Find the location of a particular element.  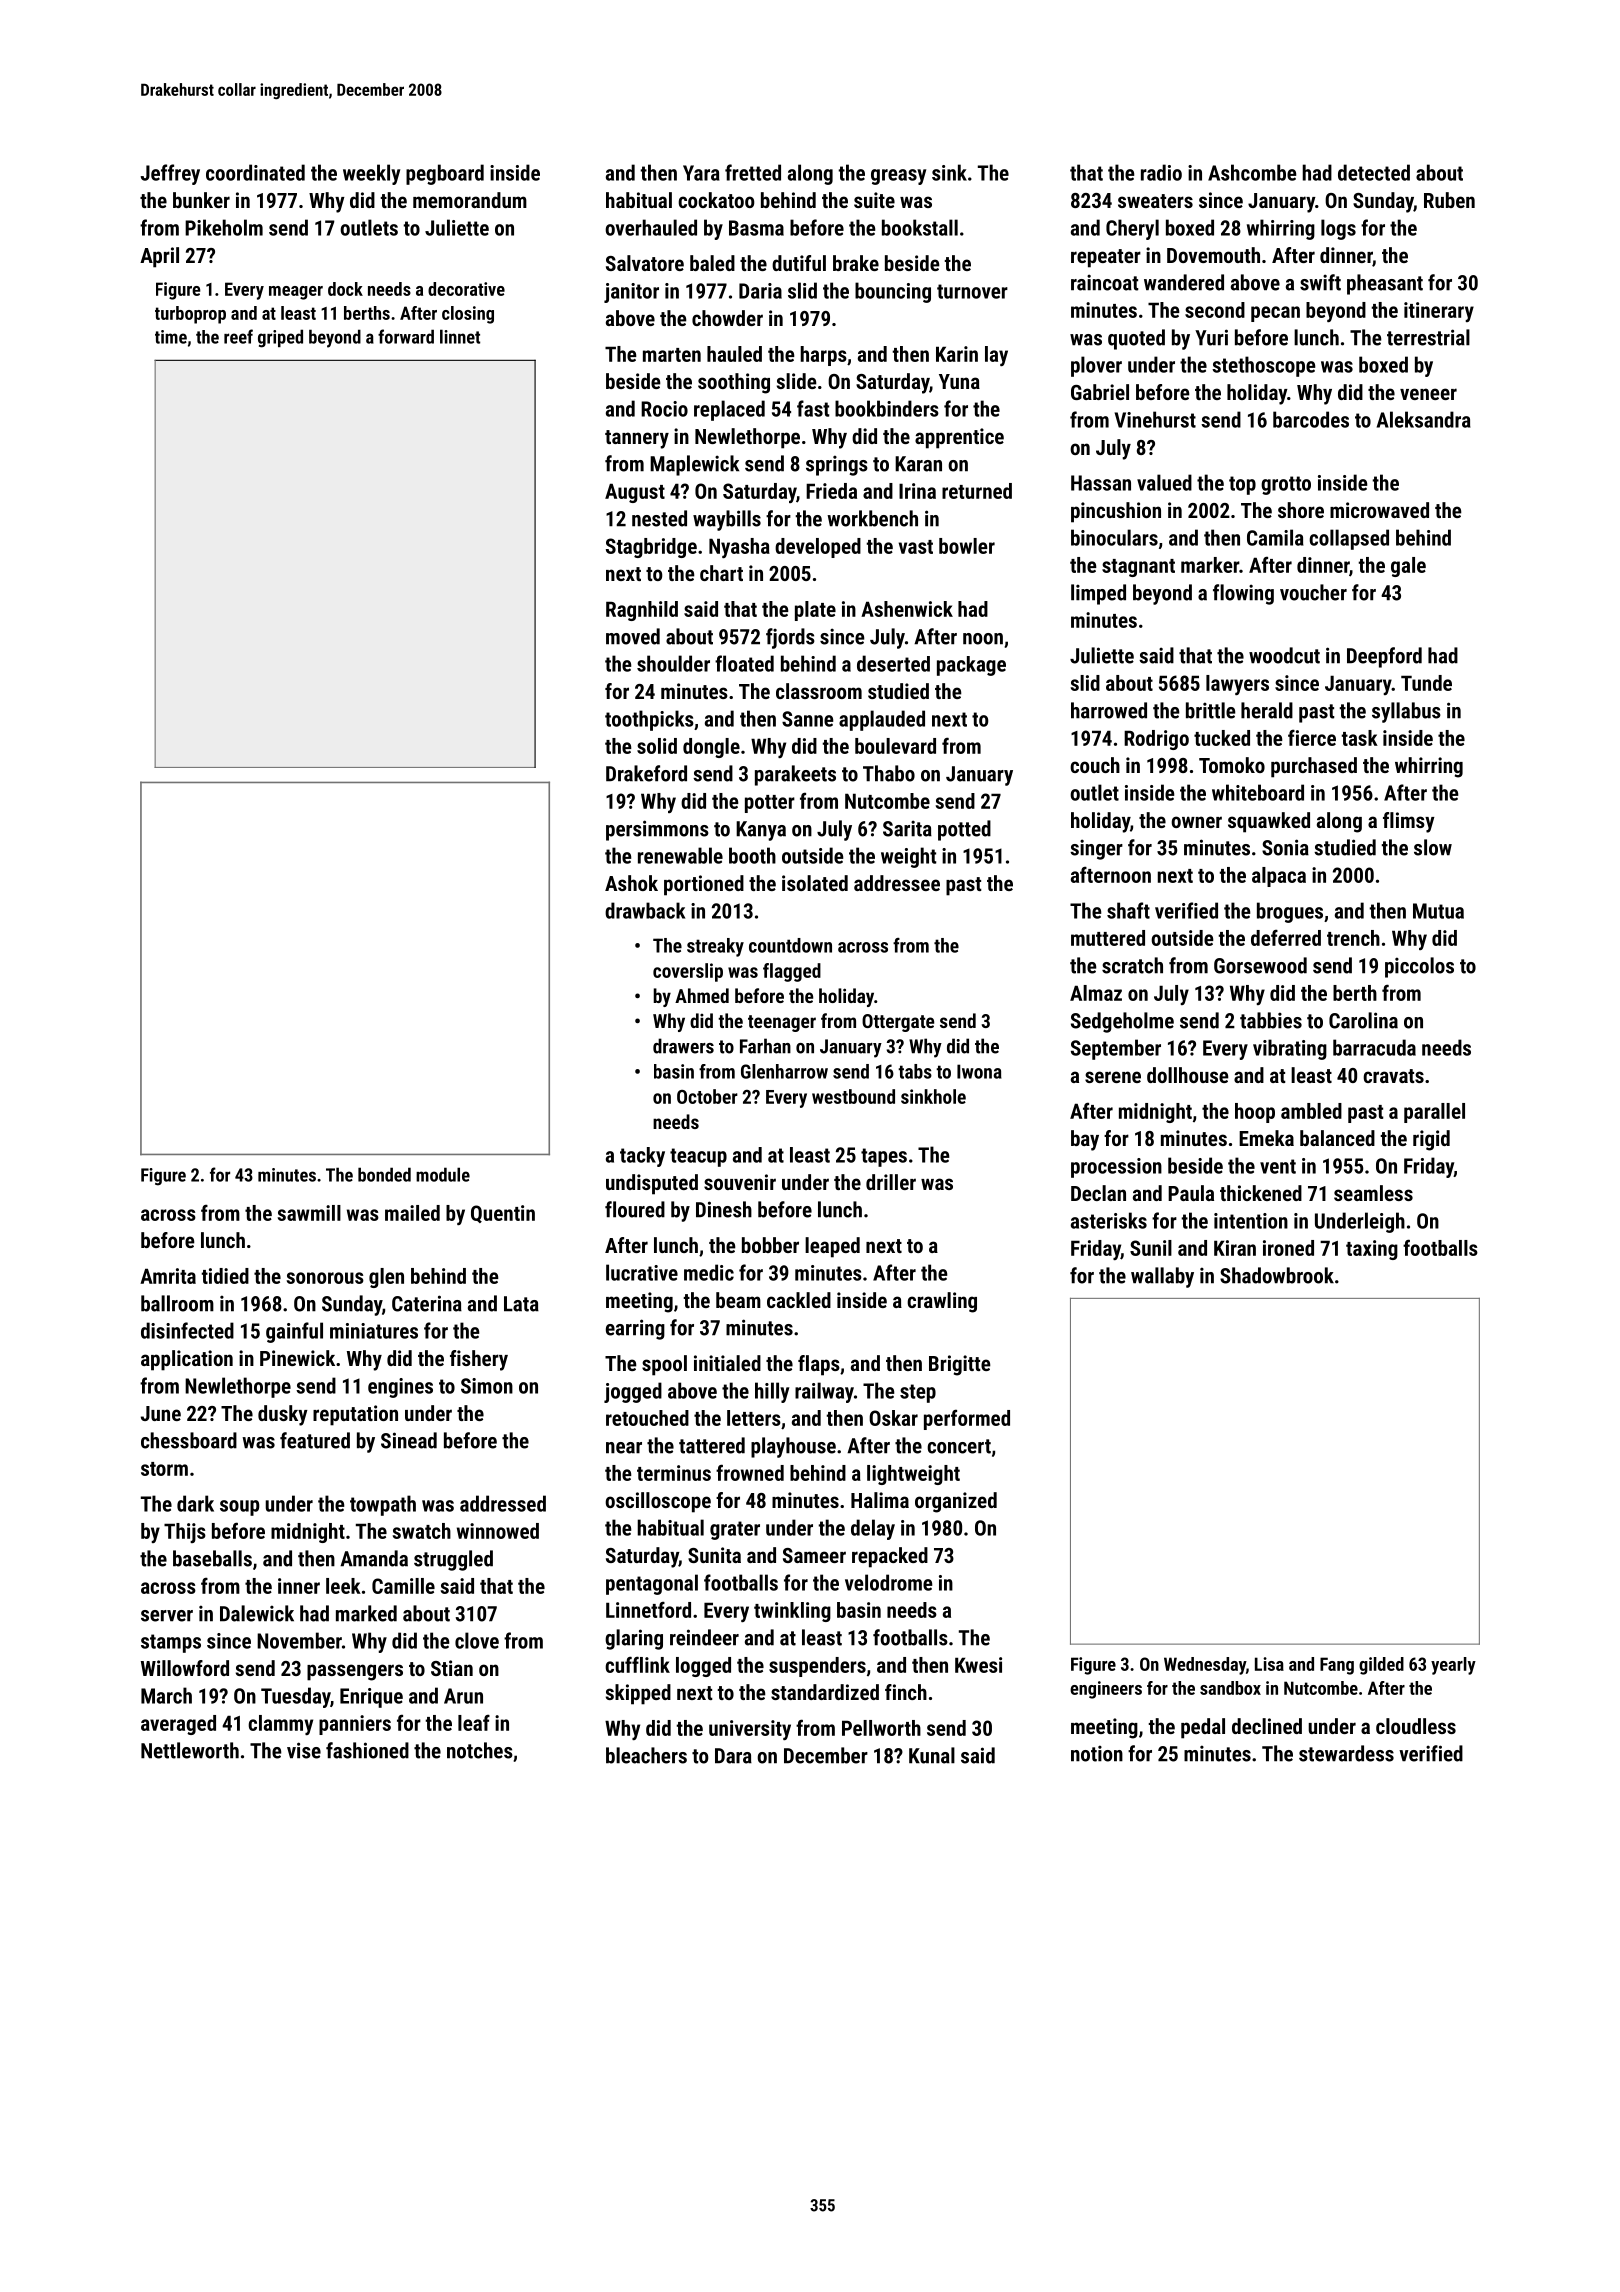

bonded is located at coordinates (384, 1174).
